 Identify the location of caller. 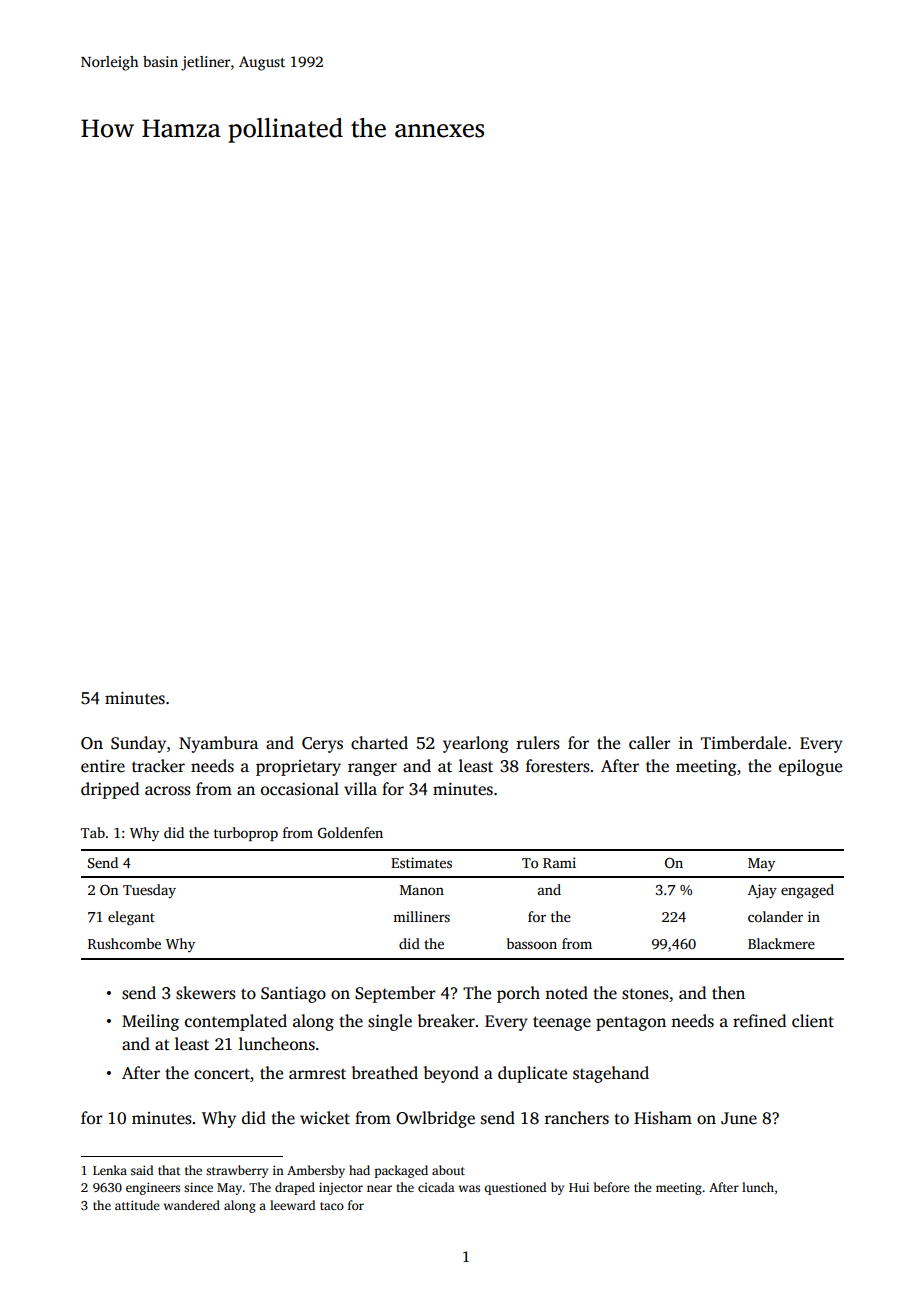
(650, 743).
